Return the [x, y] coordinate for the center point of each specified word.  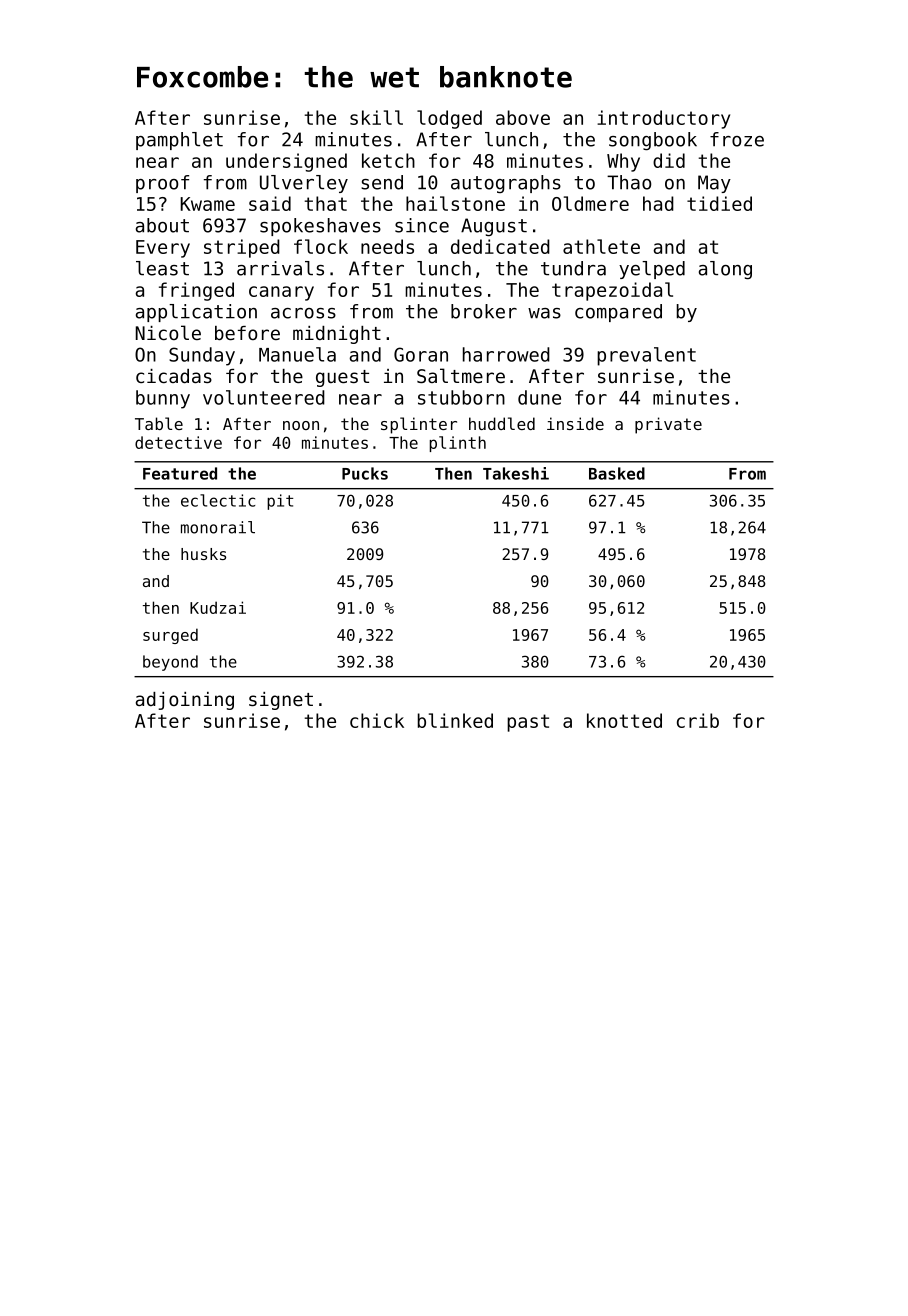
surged [170, 636]
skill [376, 117]
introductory [663, 119]
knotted [624, 720]
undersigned [286, 162]
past [528, 723]
